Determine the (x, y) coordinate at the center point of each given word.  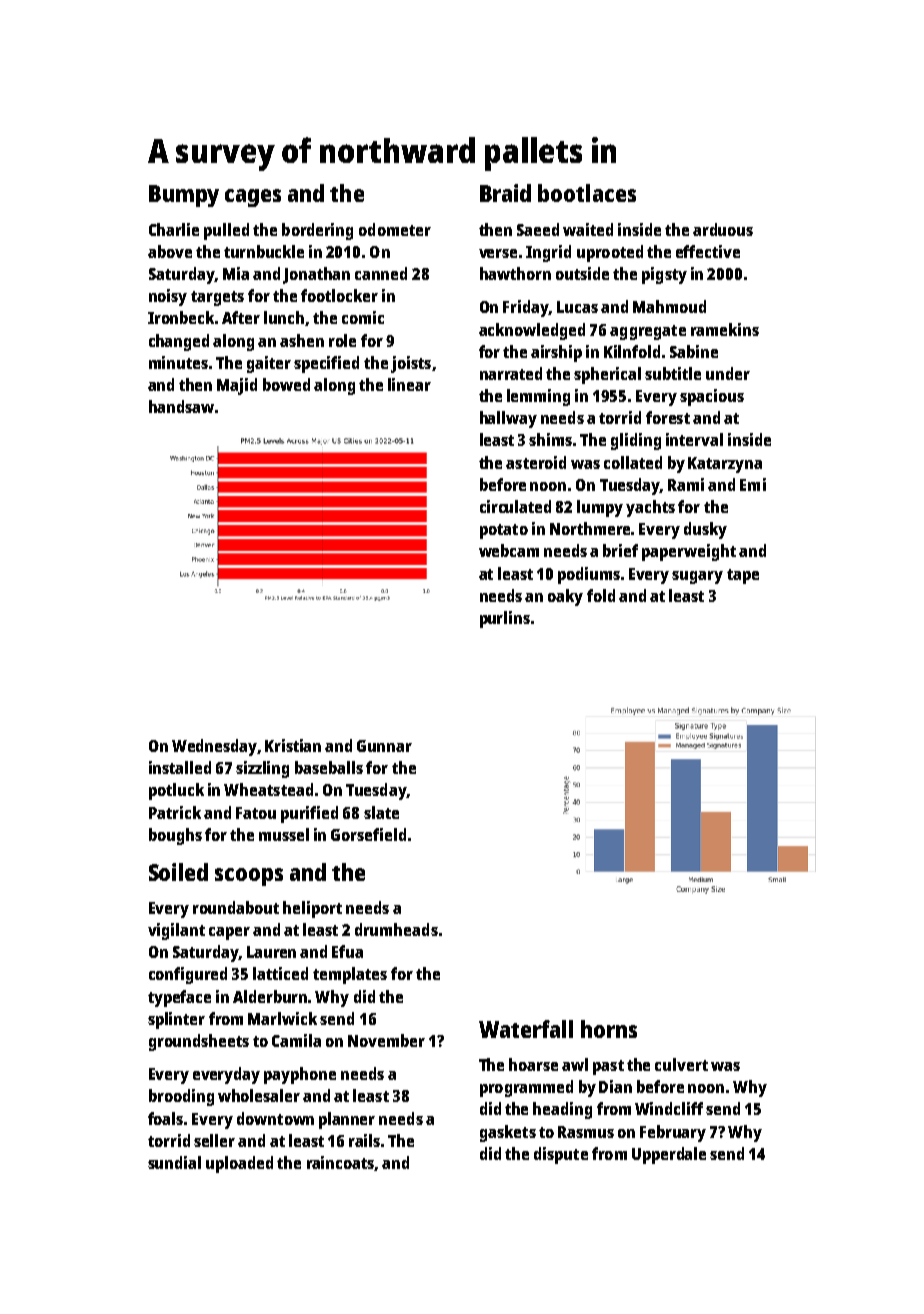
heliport (312, 909)
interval (694, 439)
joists (411, 364)
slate (381, 812)
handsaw (181, 406)
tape (743, 576)
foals (165, 1118)
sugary (697, 577)
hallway (508, 419)
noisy (168, 297)
